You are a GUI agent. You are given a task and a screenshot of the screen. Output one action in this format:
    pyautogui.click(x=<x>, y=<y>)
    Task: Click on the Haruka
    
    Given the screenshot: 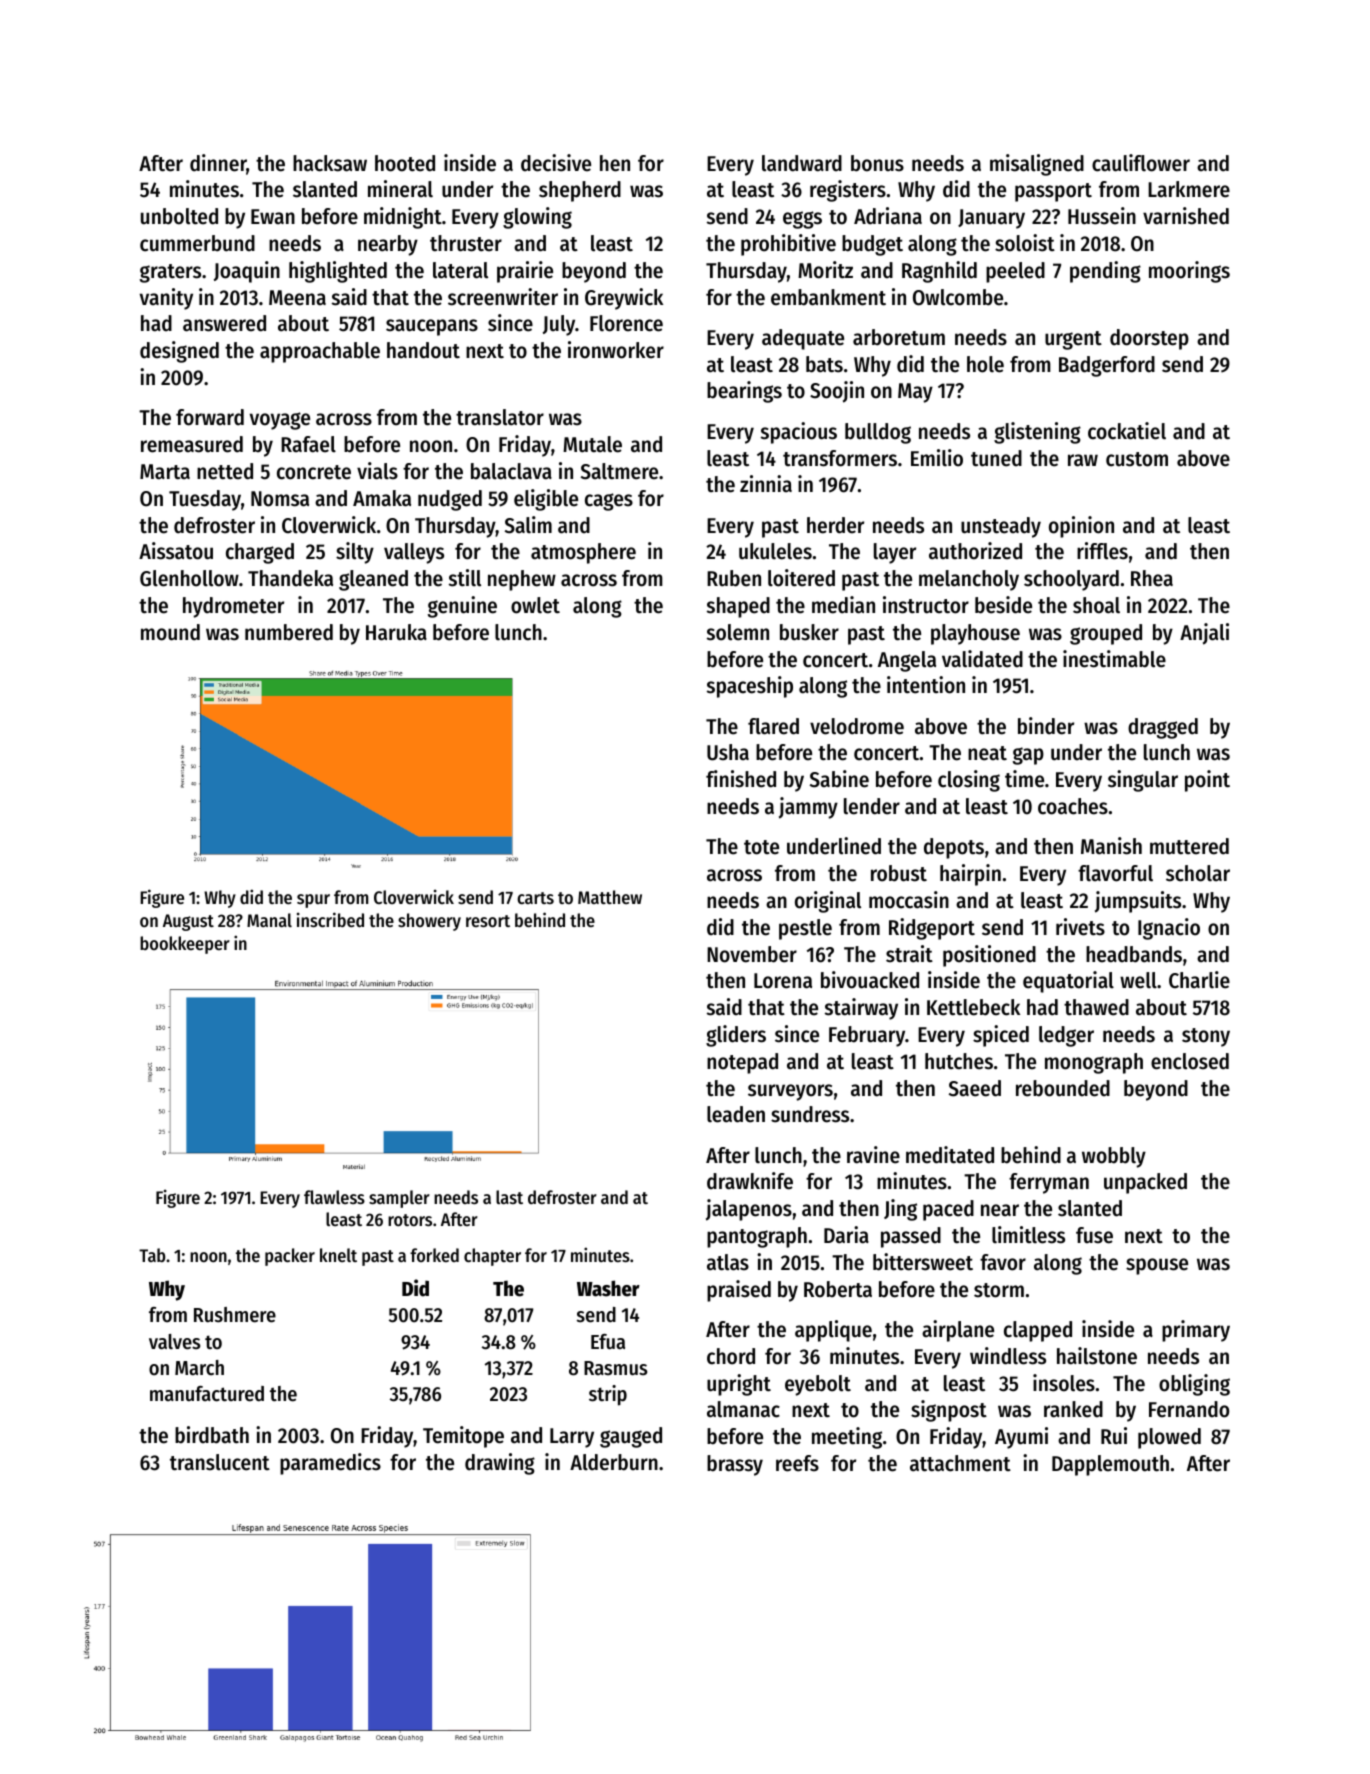 What is the action you would take?
    pyautogui.click(x=396, y=632)
